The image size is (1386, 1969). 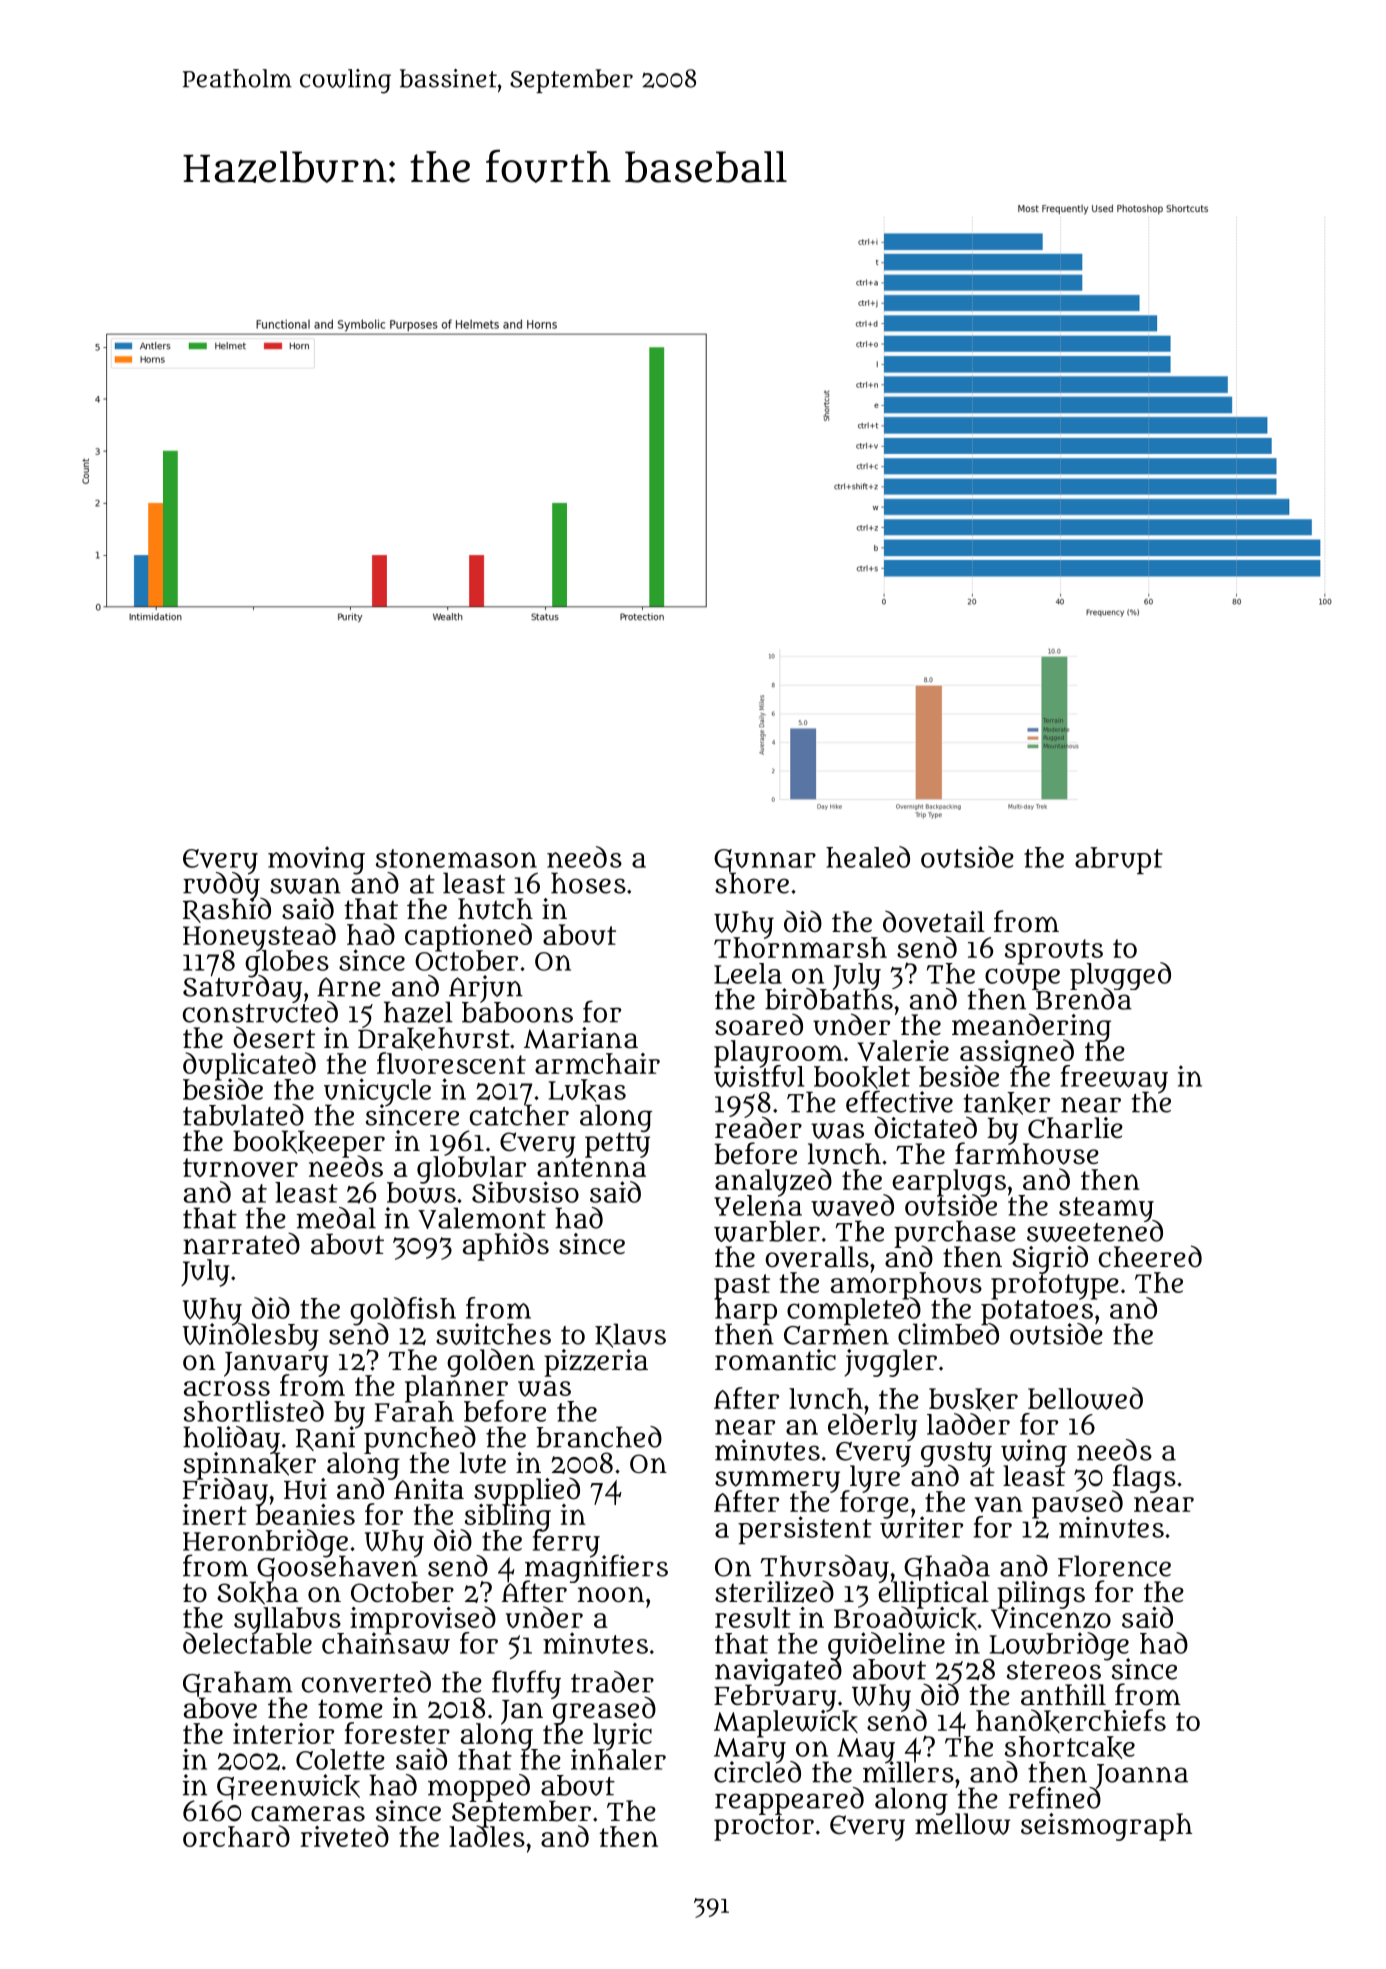 I want to click on ruddy, so click(x=222, y=886).
